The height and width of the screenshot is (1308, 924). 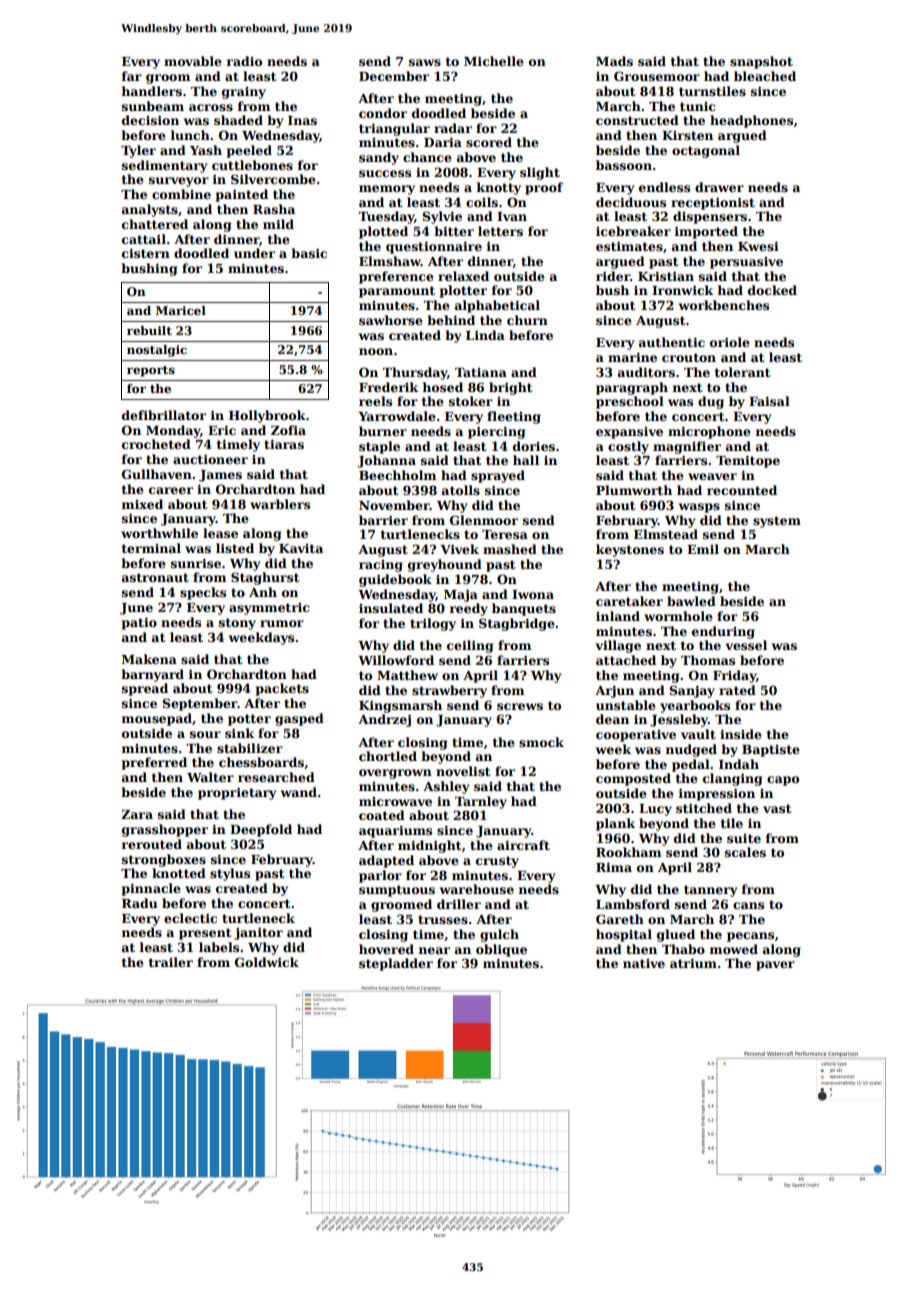 What do you see at coordinates (157, 351) in the screenshot?
I see `nostalgic` at bounding box center [157, 351].
